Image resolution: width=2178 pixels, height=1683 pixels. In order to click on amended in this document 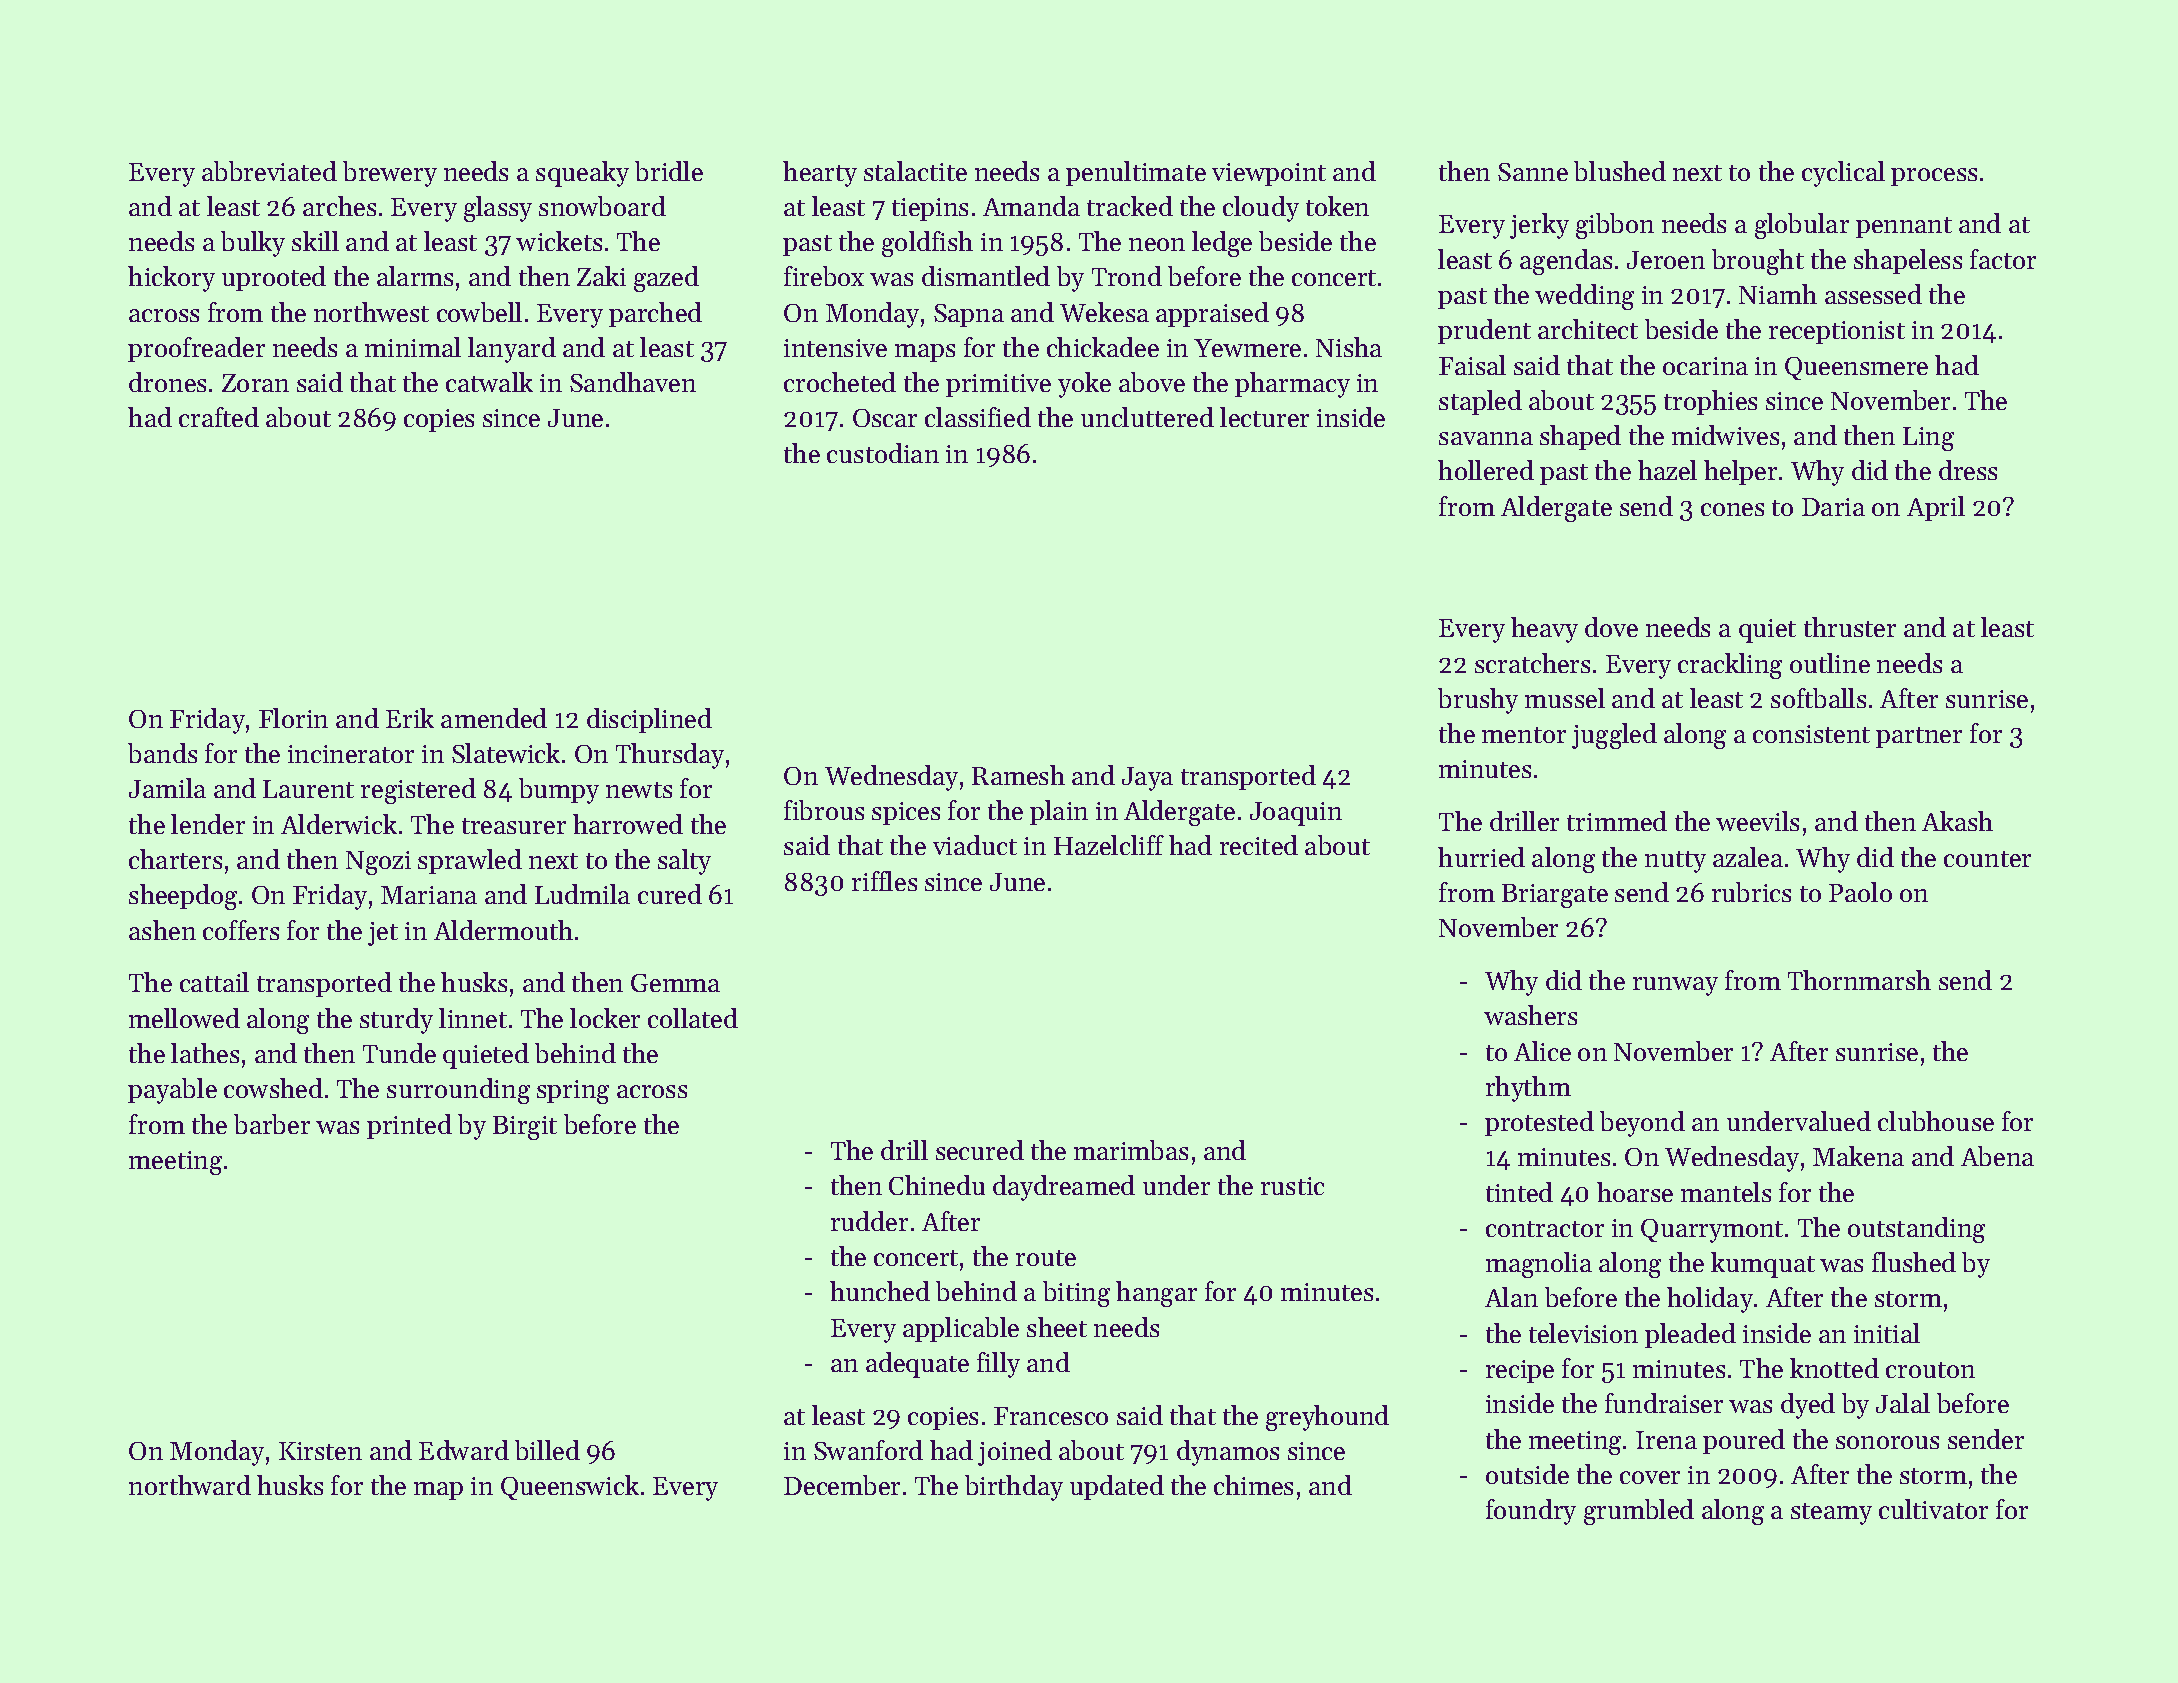, I will do `click(494, 718)`.
